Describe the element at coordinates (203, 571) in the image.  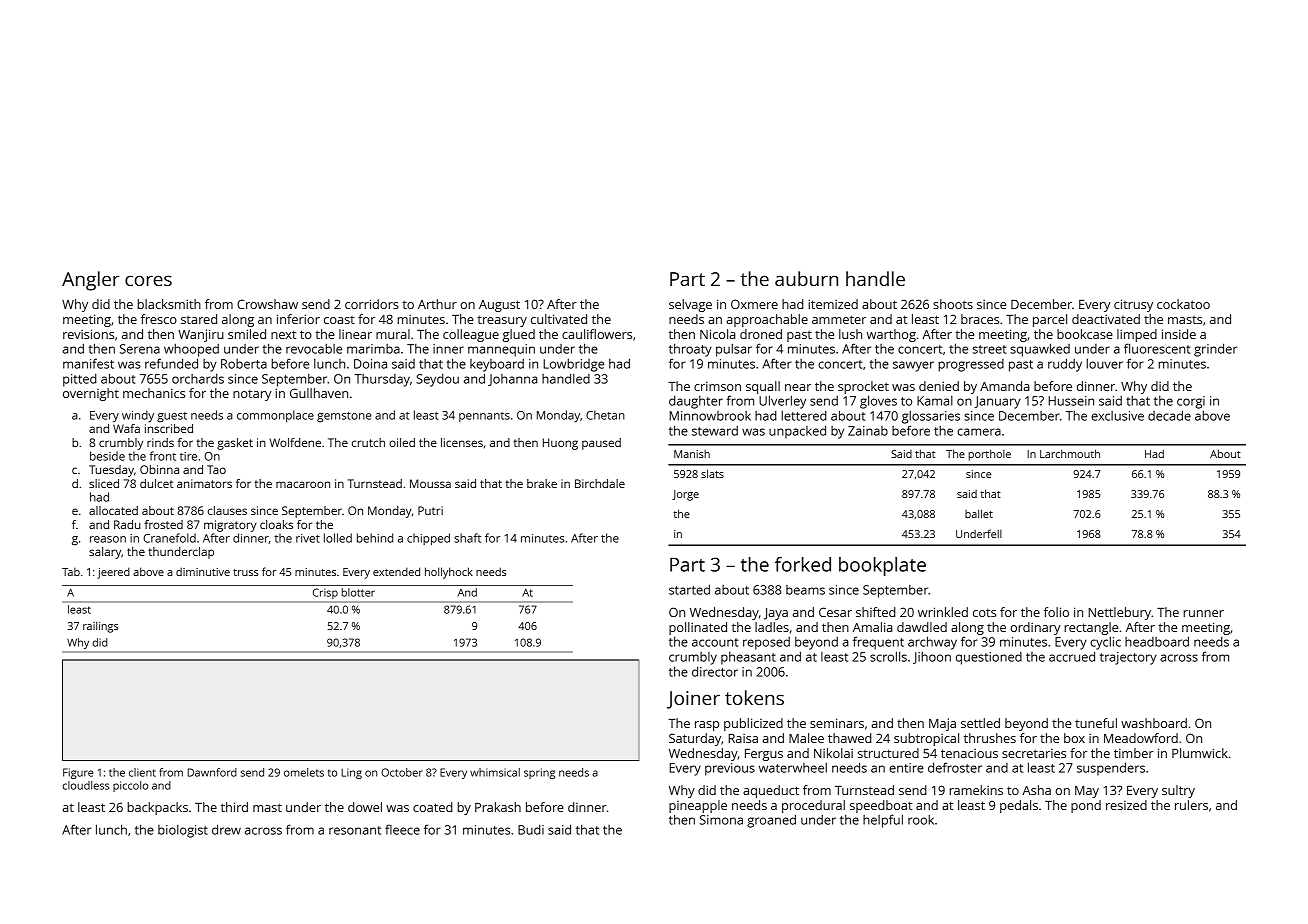
I see `diminutive` at that location.
